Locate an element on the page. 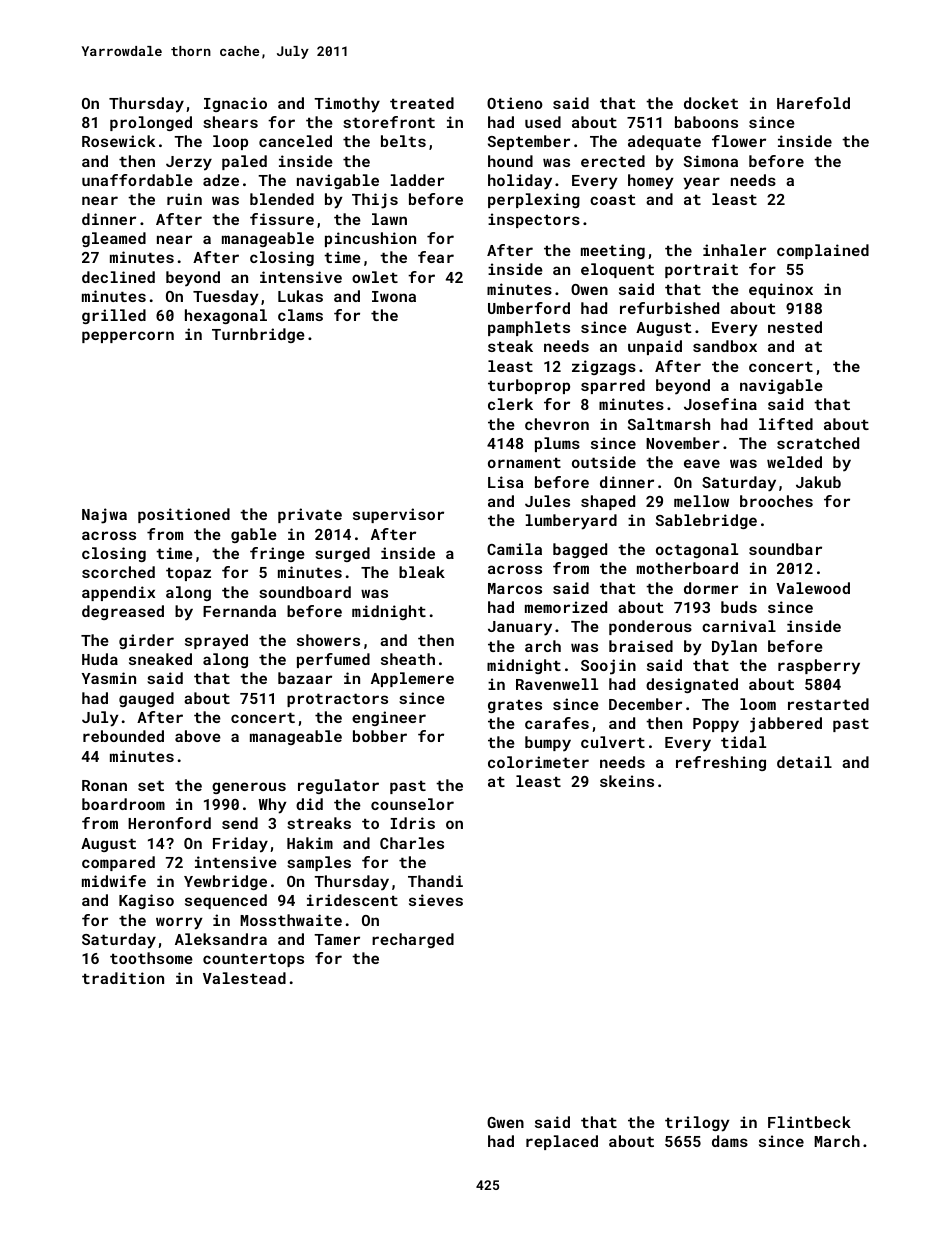 The width and height of the document is (952, 1233). eave is located at coordinates (702, 463).
